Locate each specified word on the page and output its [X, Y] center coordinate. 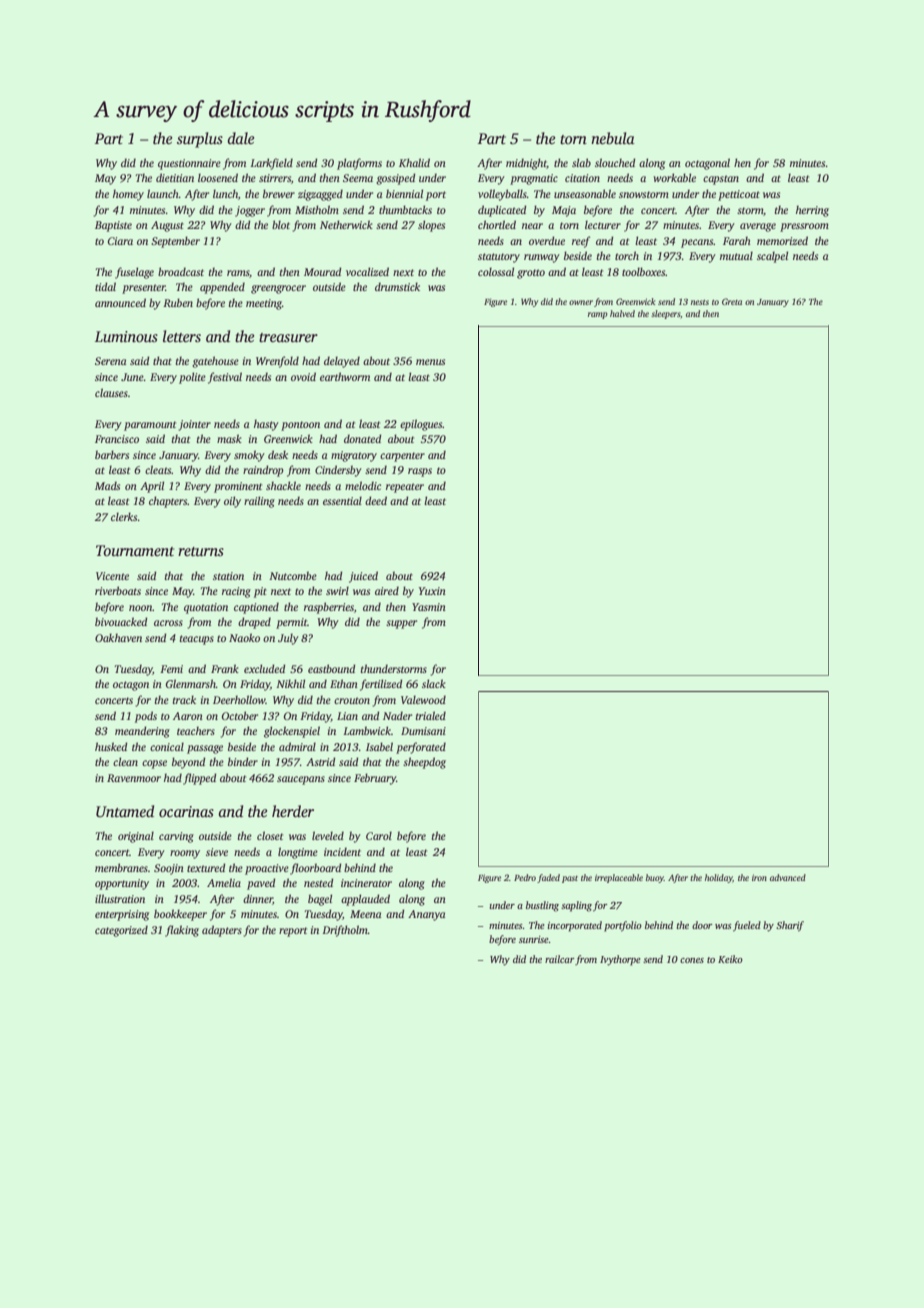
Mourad [322, 271]
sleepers [665, 314]
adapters [222, 931]
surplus [200, 140]
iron [759, 877]
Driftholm [345, 931]
